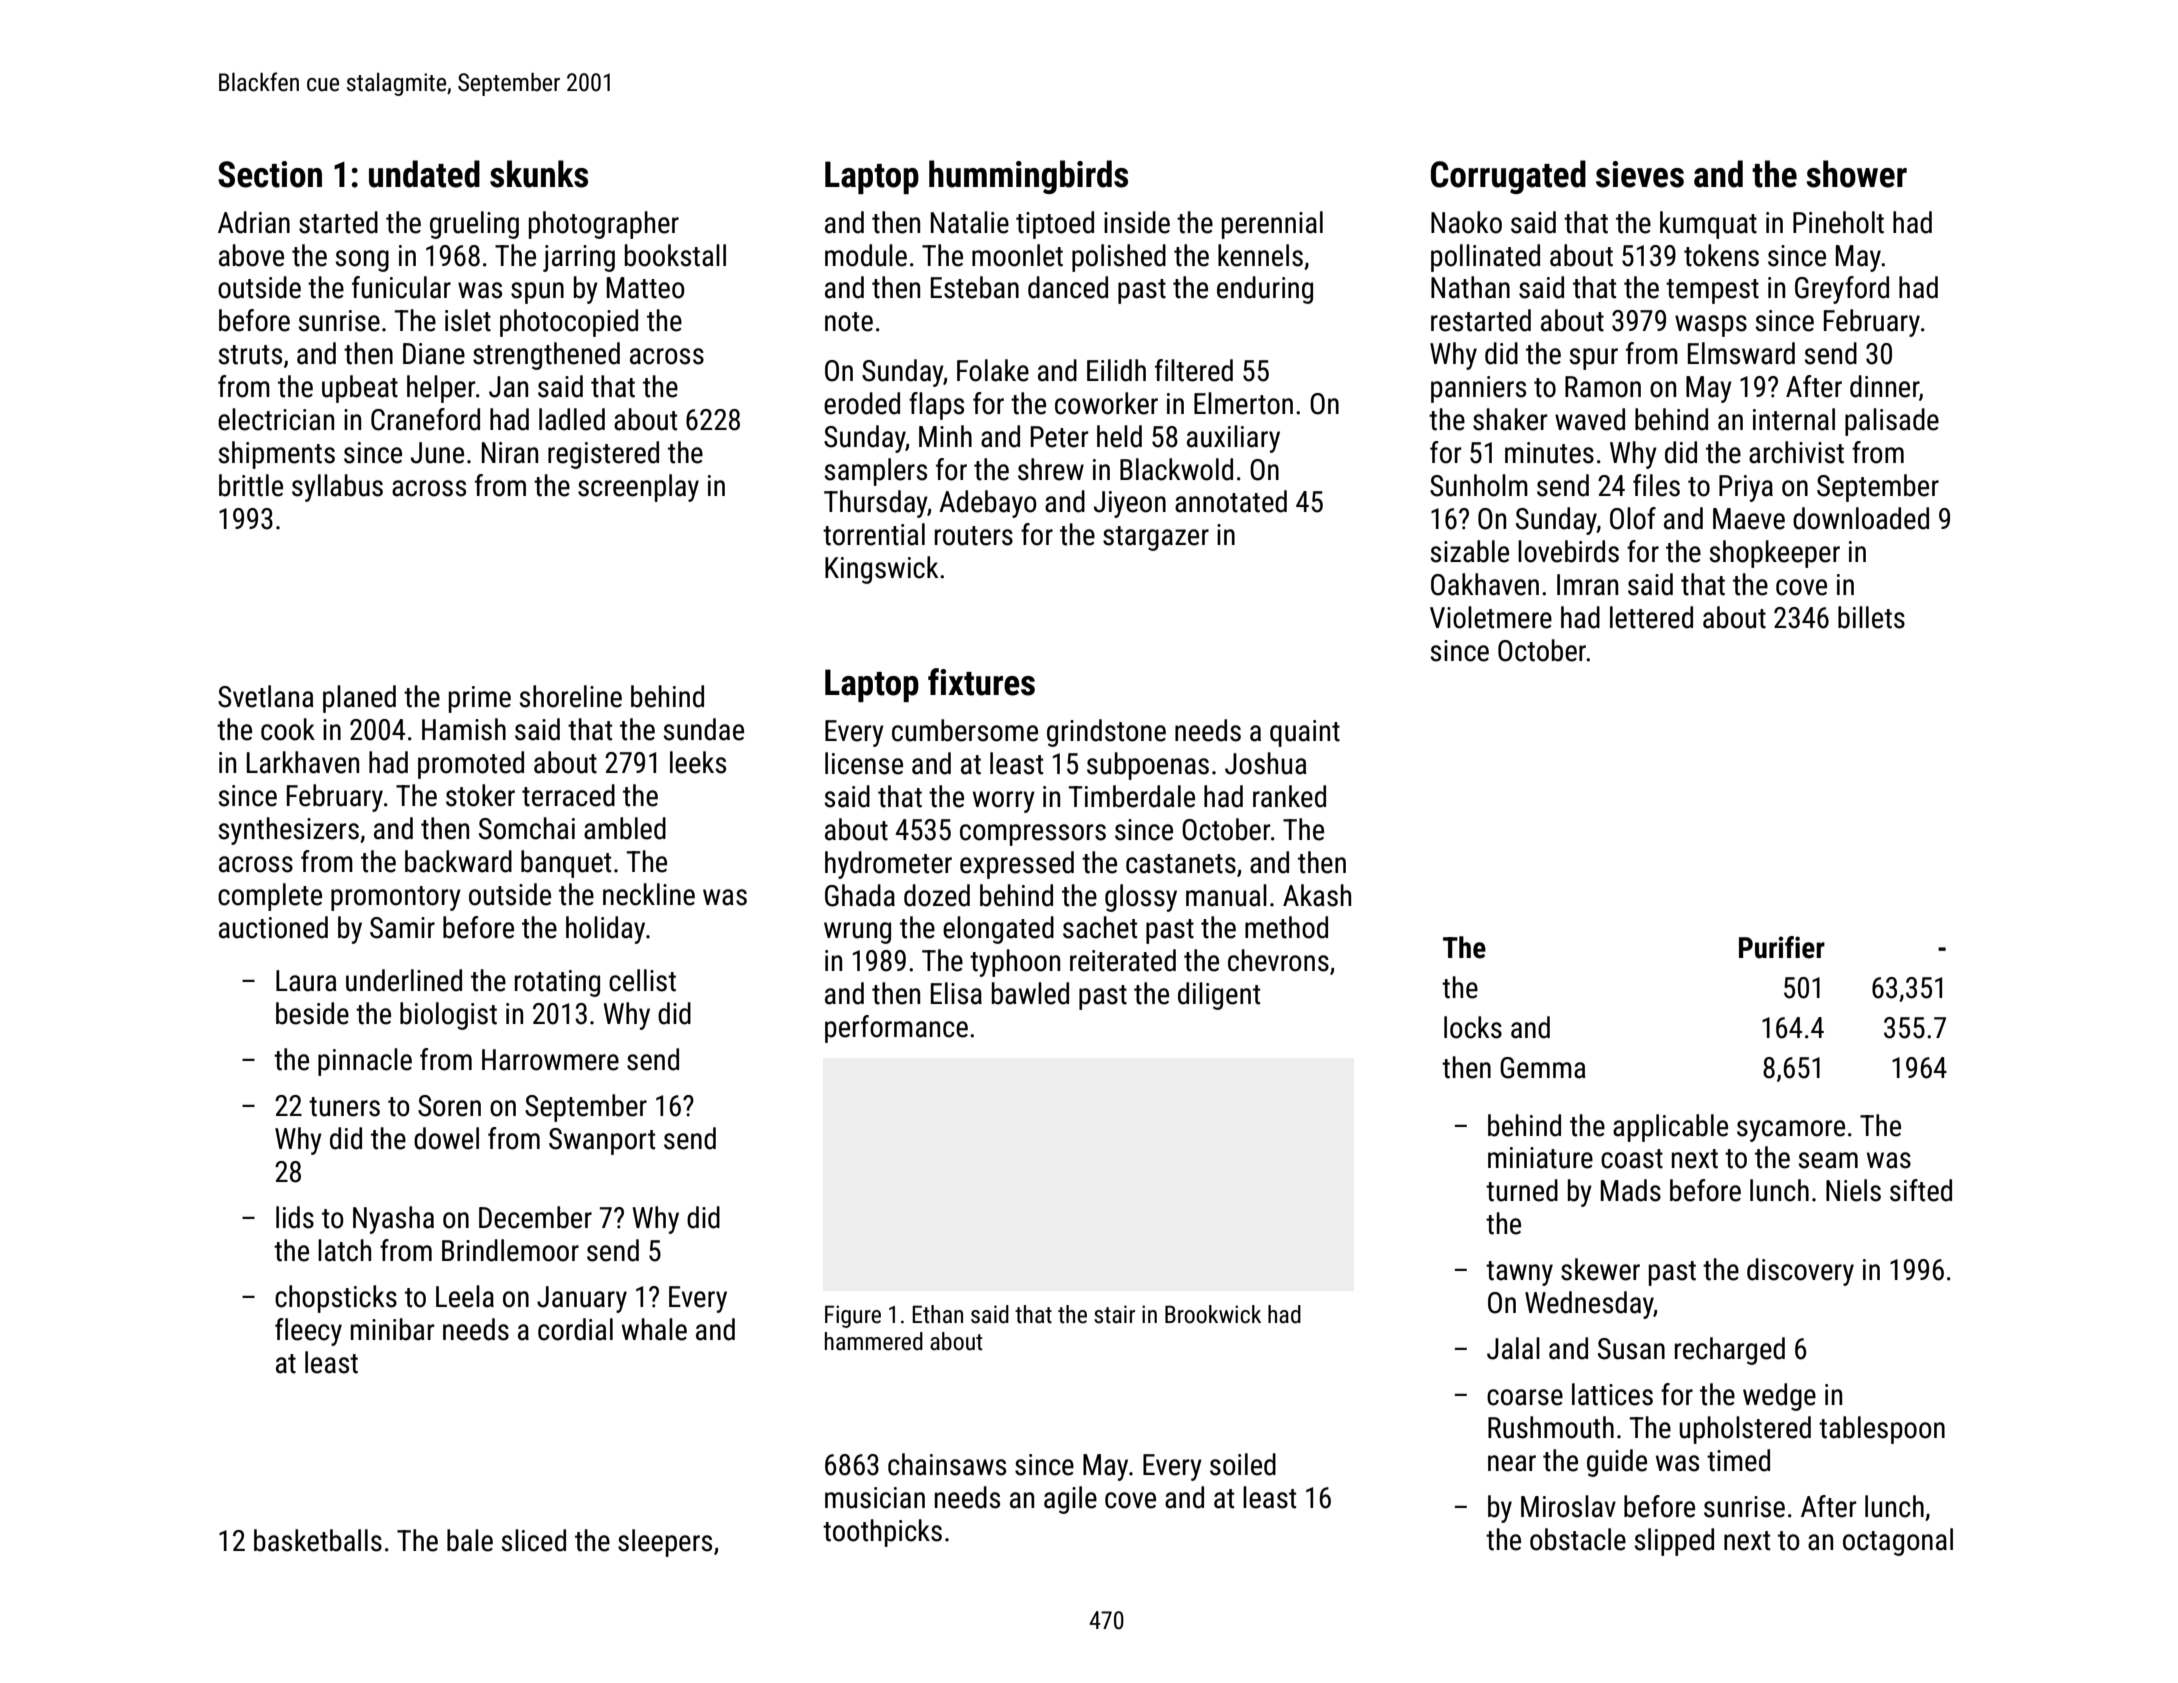 This screenshot has height=1683, width=2178. What do you see at coordinates (575, 1329) in the screenshot?
I see `cordial` at bounding box center [575, 1329].
